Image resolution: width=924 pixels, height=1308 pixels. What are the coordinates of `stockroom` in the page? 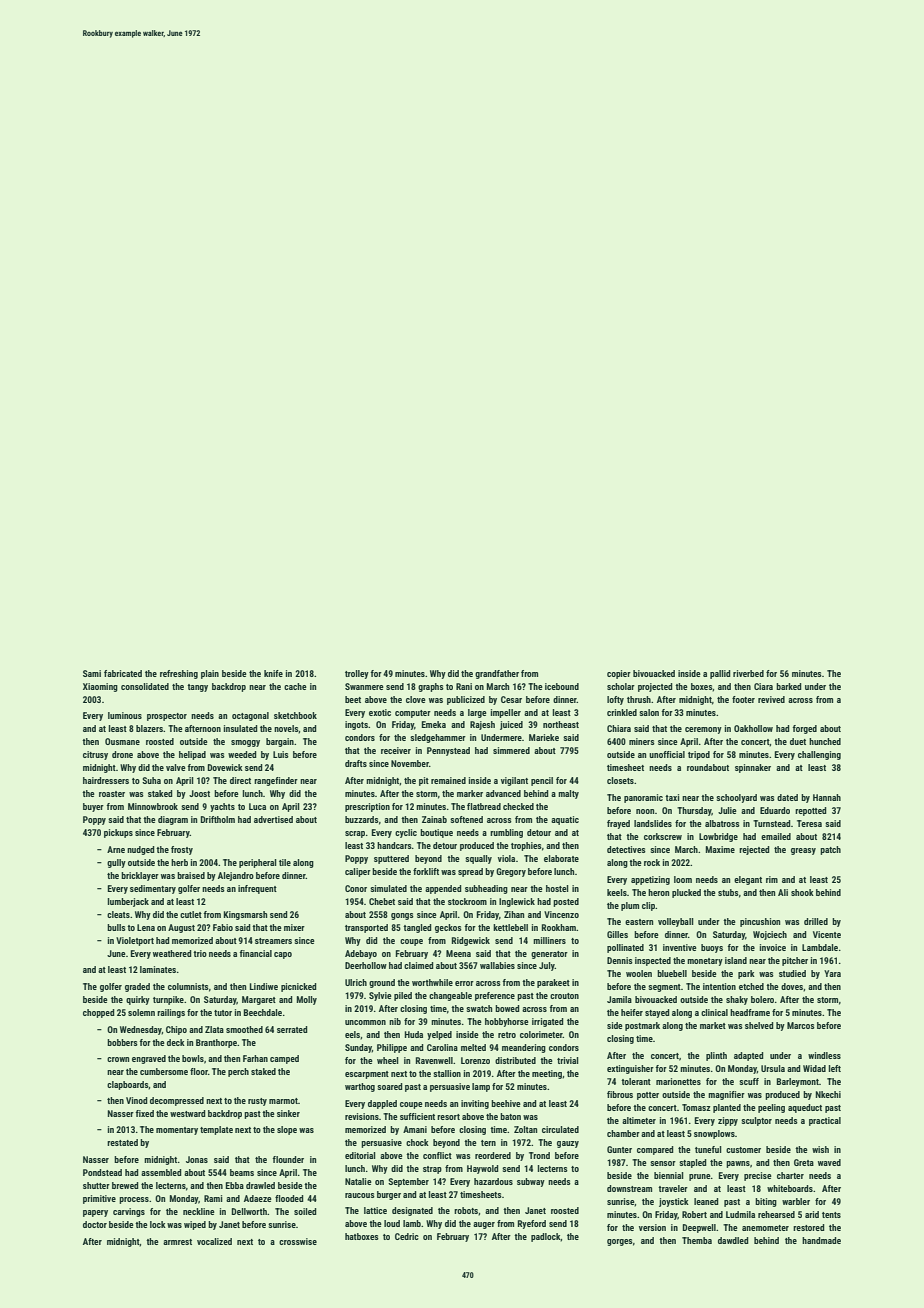 It's located at (467, 901).
